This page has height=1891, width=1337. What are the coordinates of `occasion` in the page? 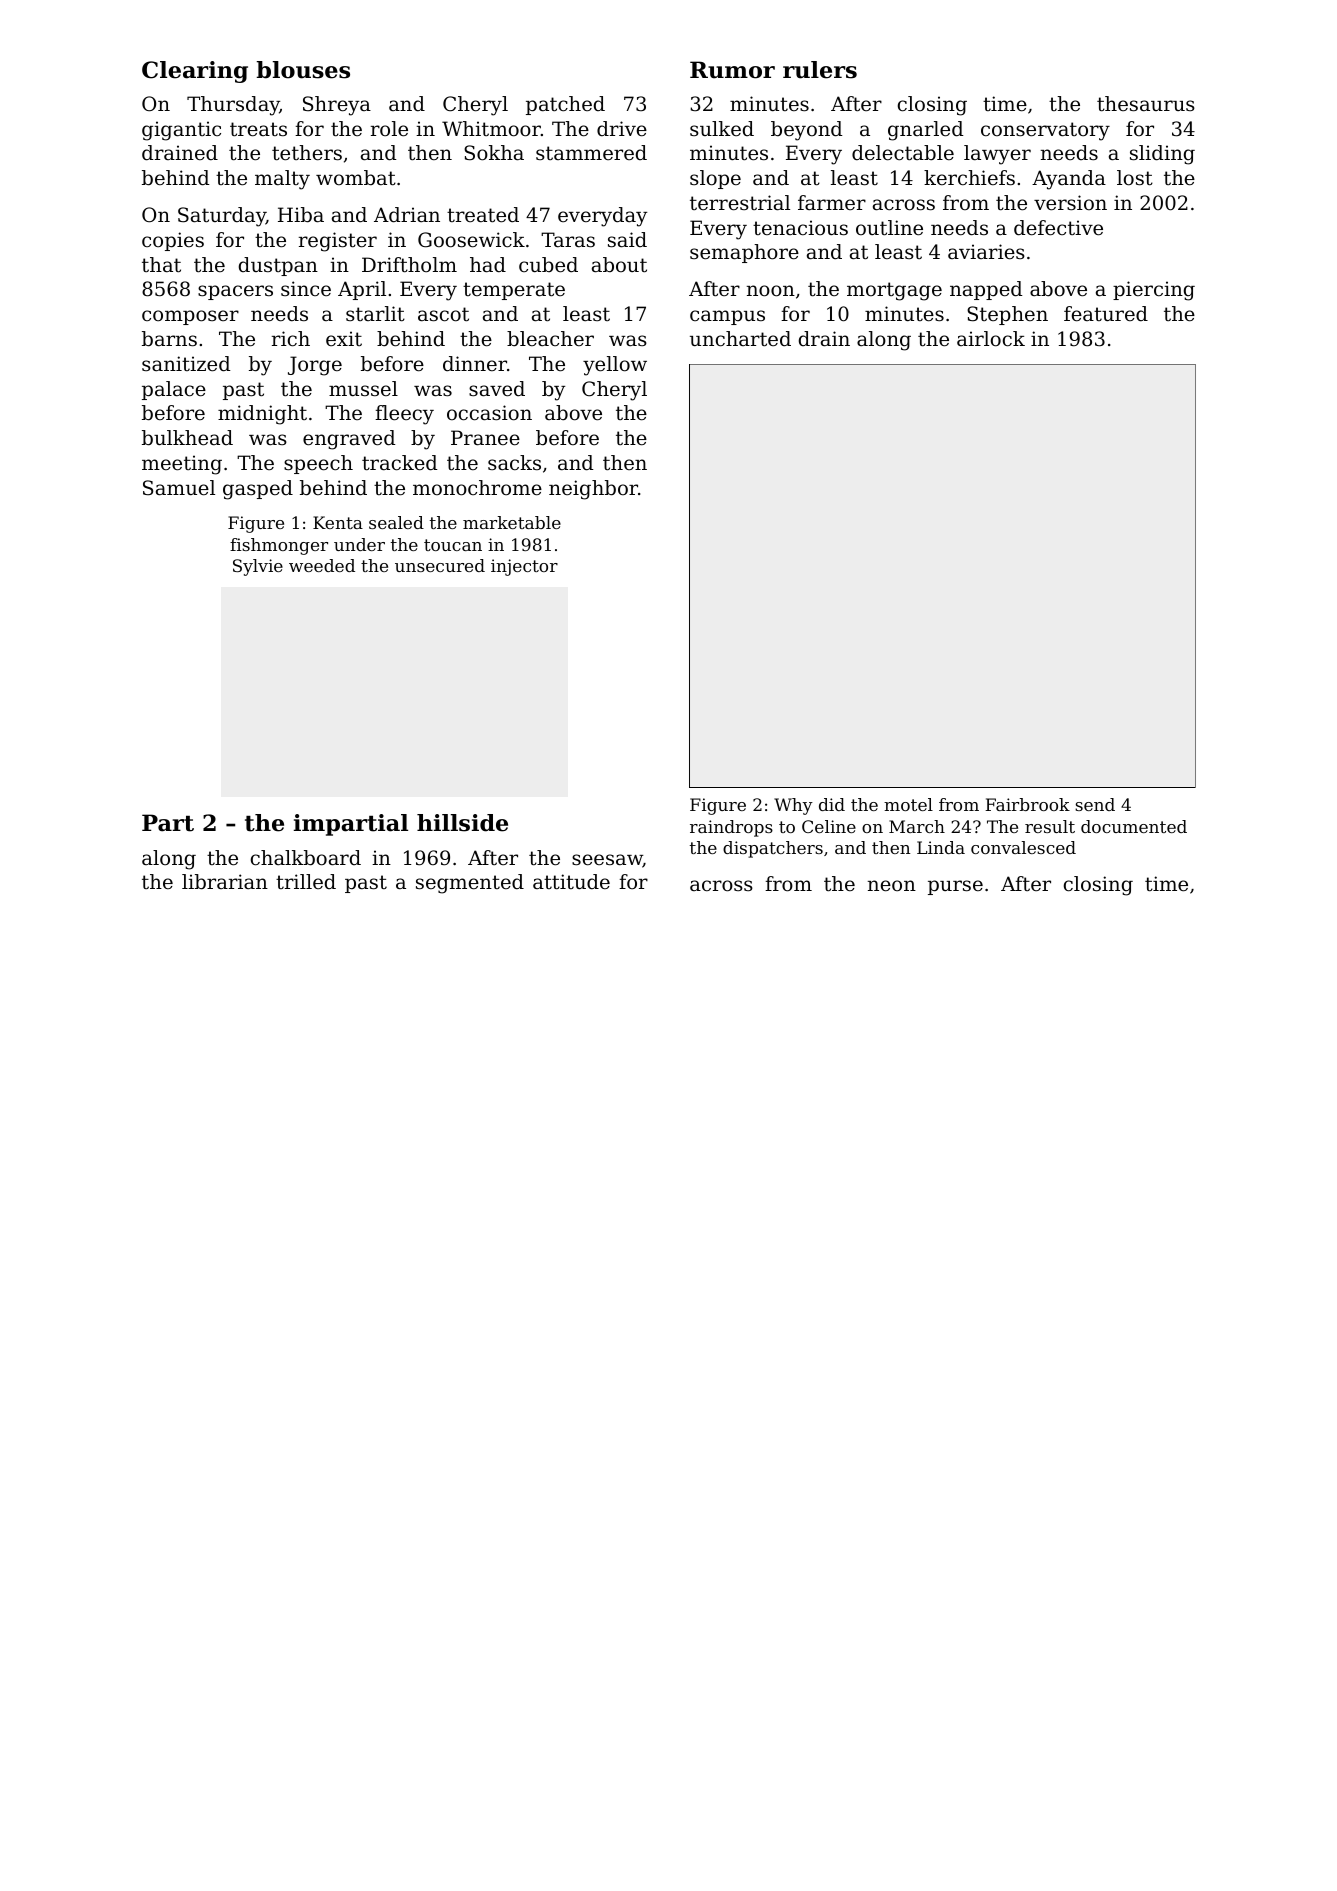 It's located at (489, 413).
